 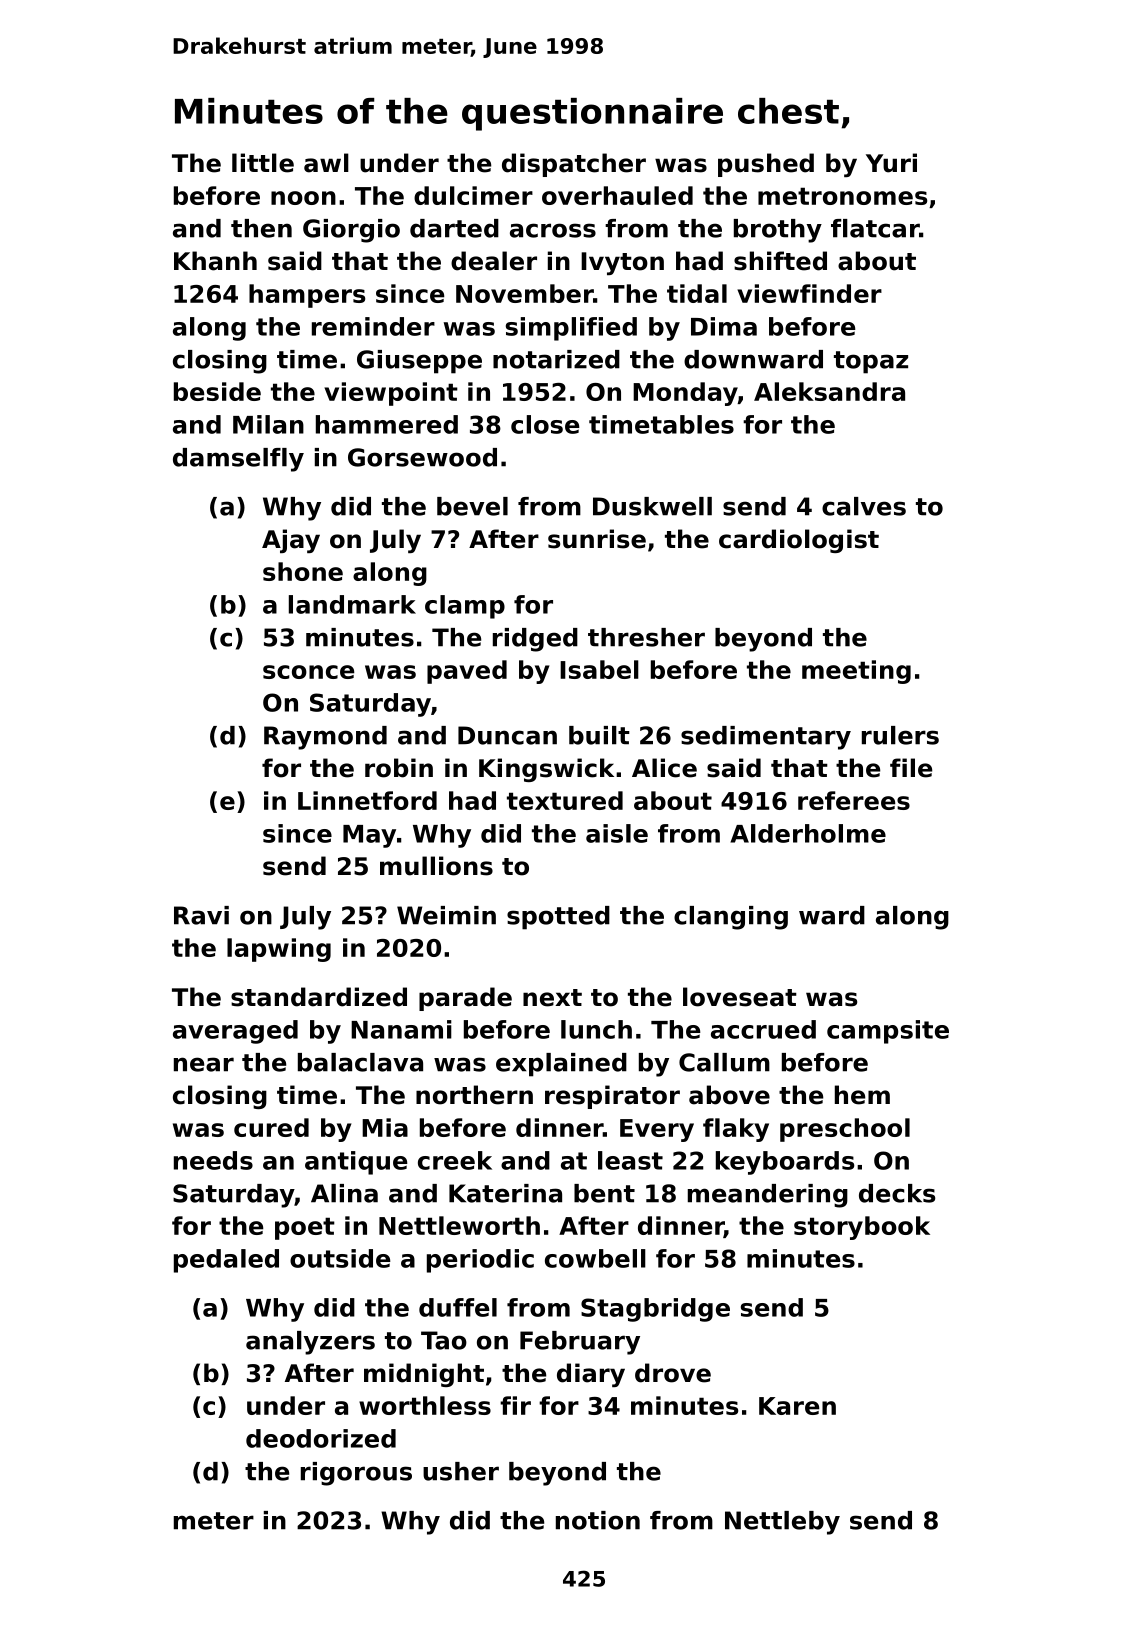 I want to click on notarized, so click(x=556, y=359).
